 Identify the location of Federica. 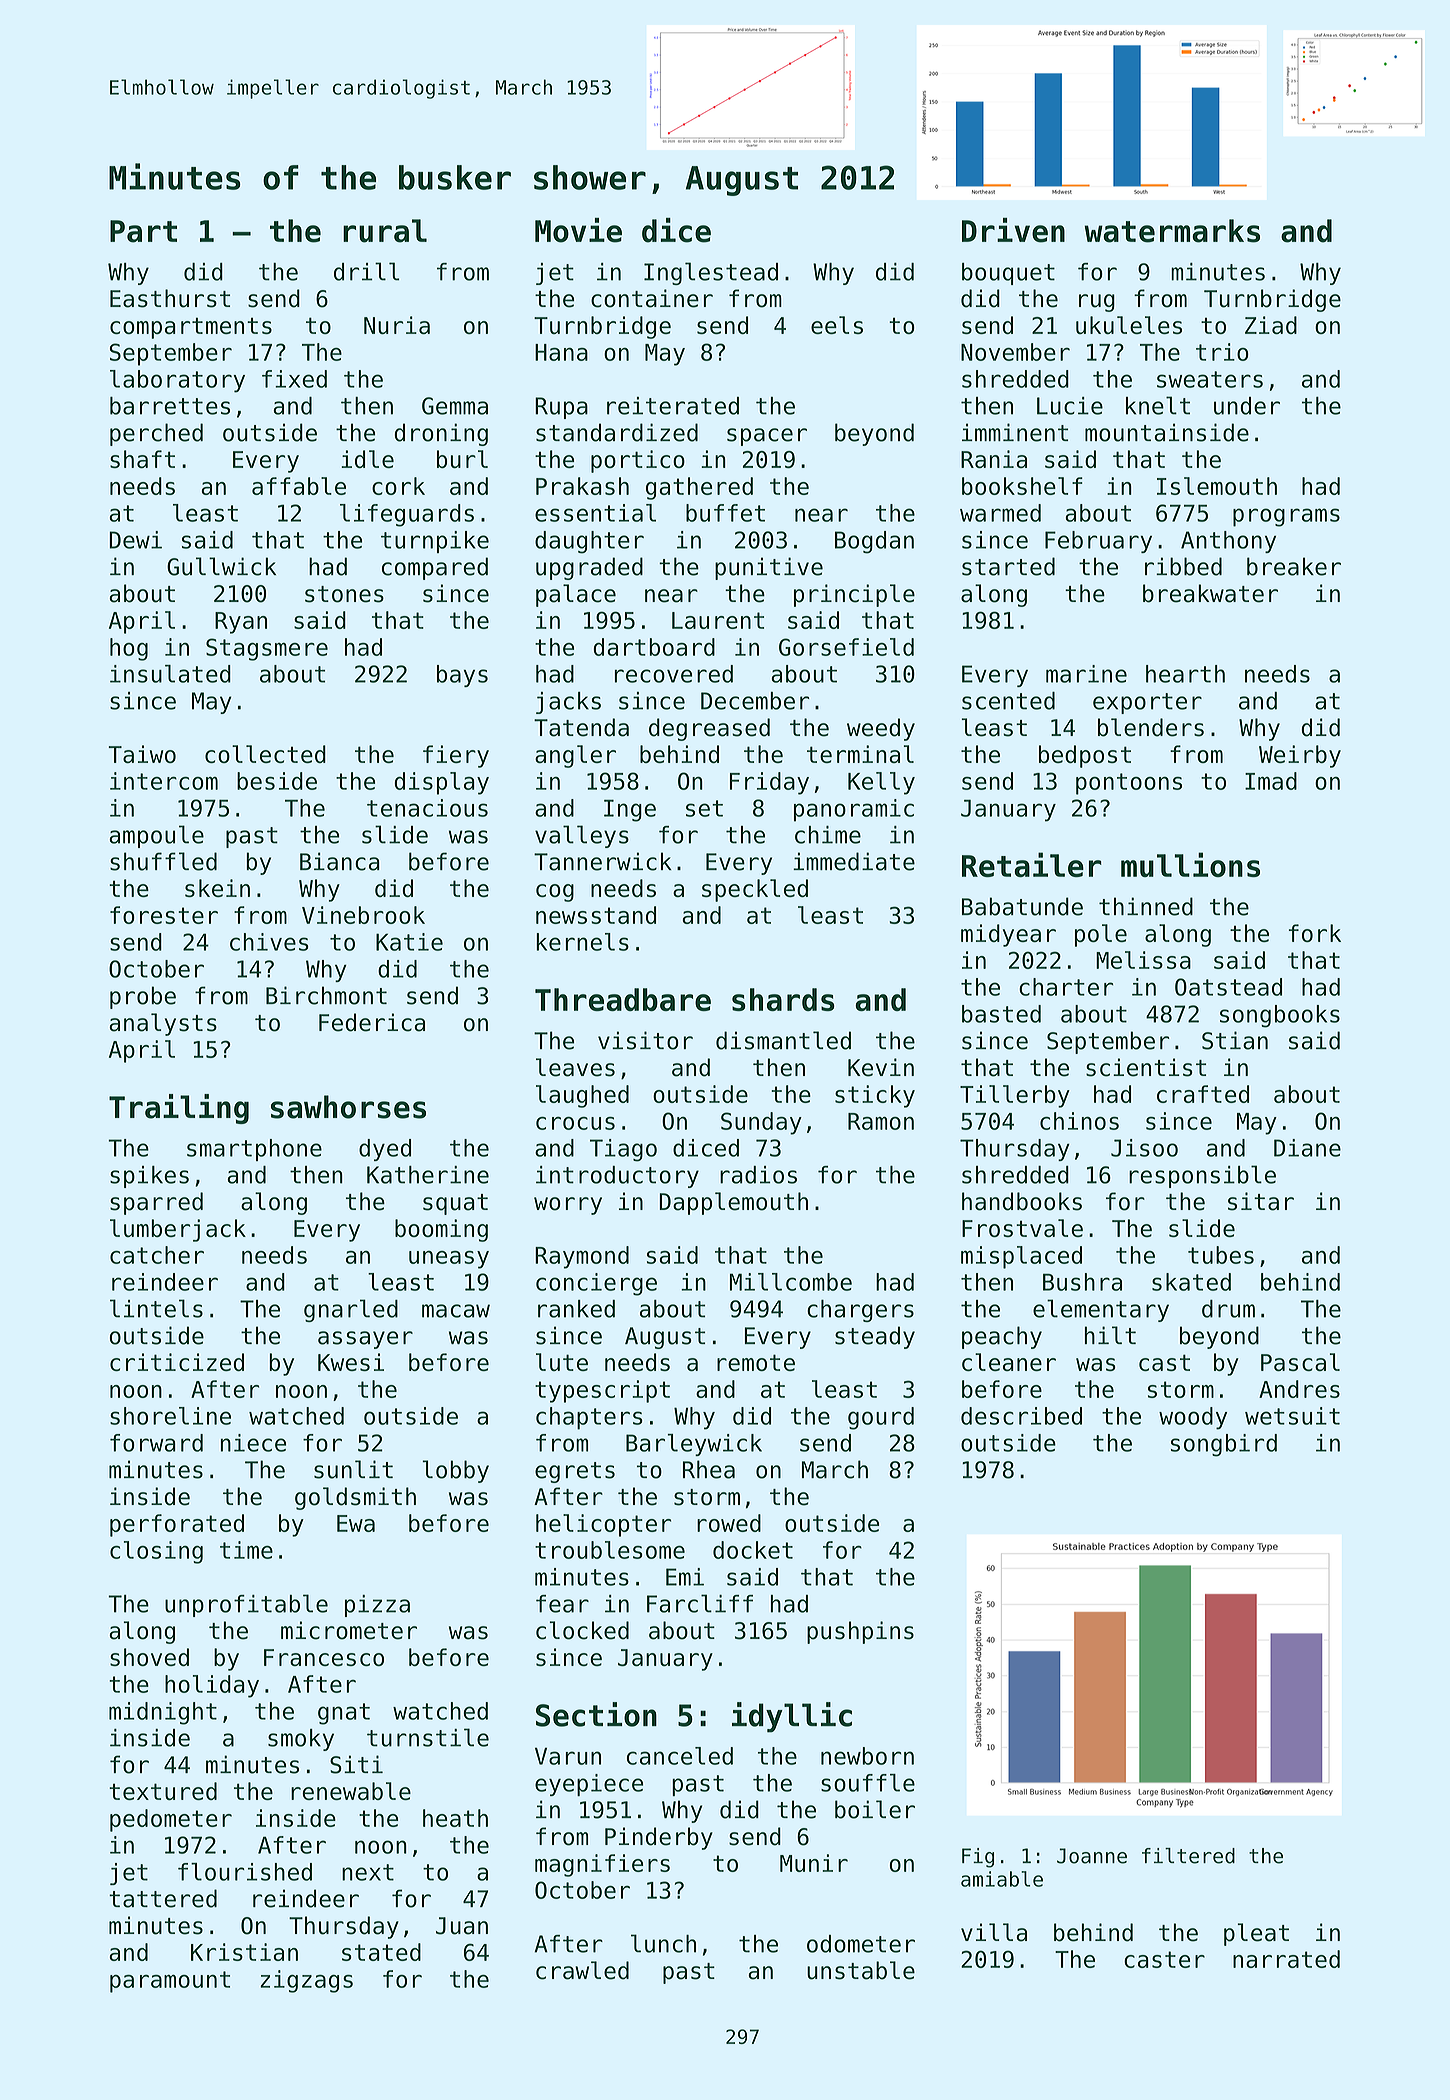
(372, 1022).
